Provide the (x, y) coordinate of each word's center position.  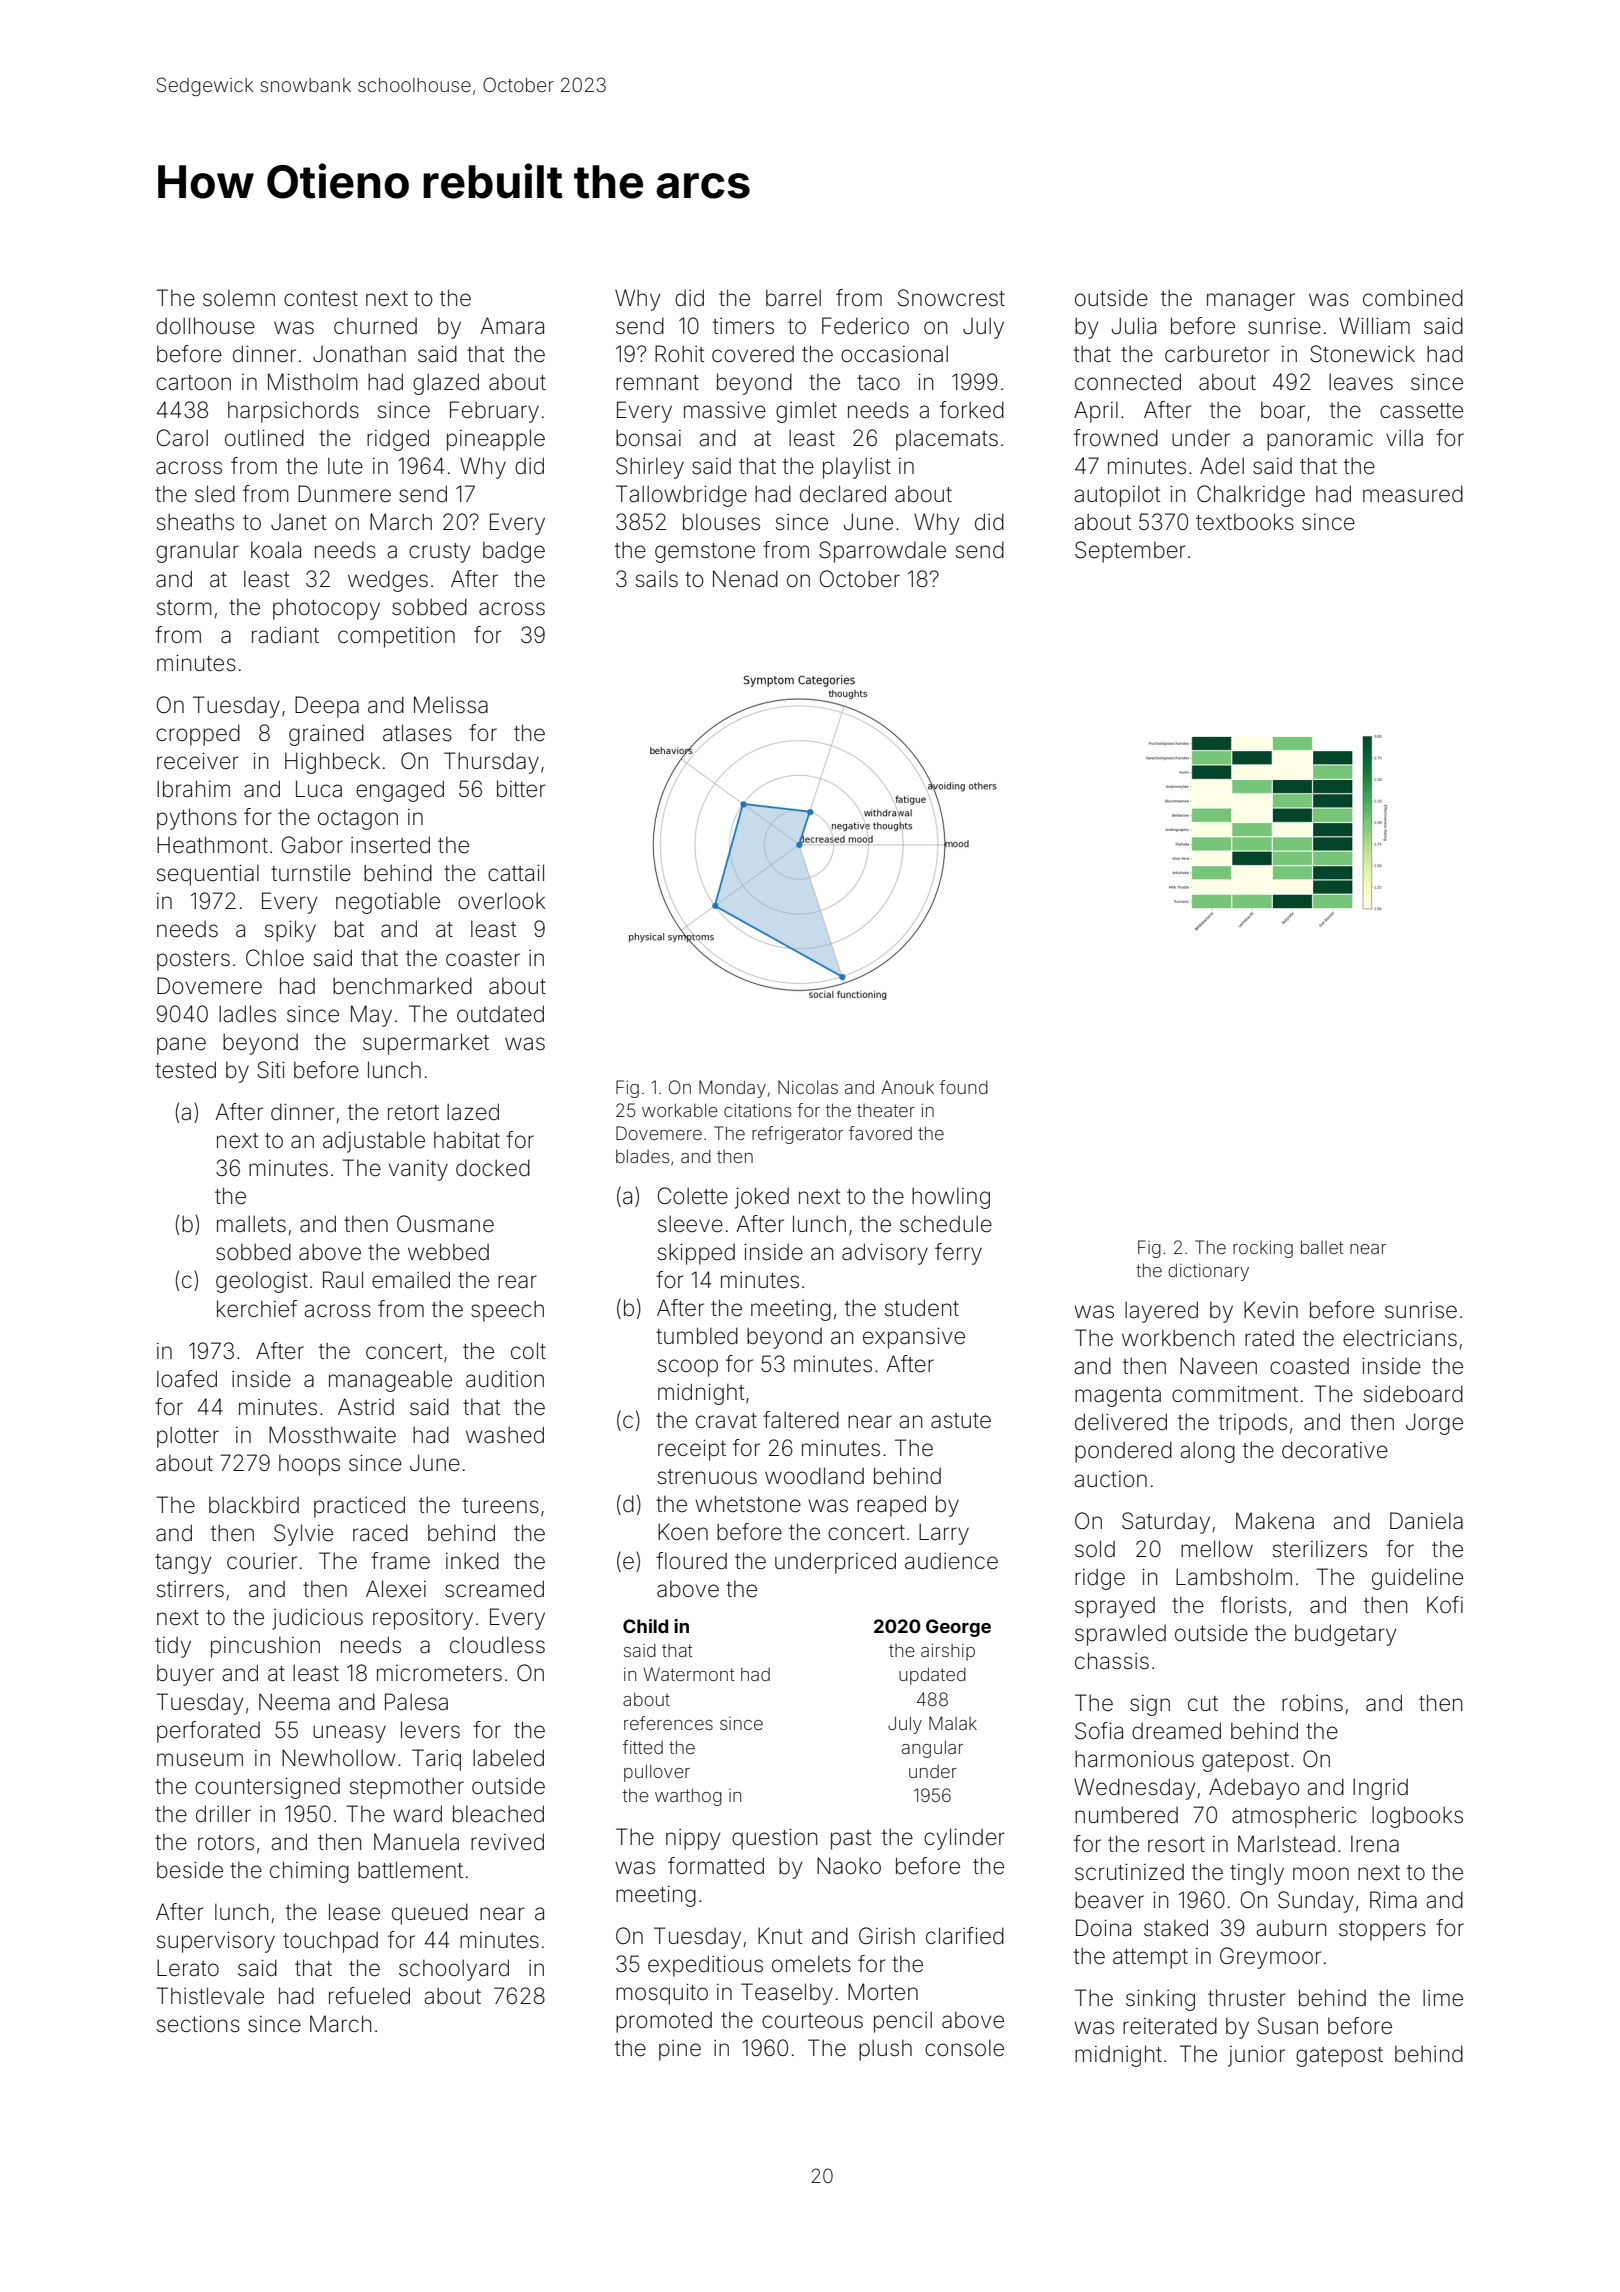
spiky (290, 931)
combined (1413, 298)
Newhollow (338, 1758)
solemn (239, 298)
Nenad (745, 579)
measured (1413, 494)
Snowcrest (951, 298)
